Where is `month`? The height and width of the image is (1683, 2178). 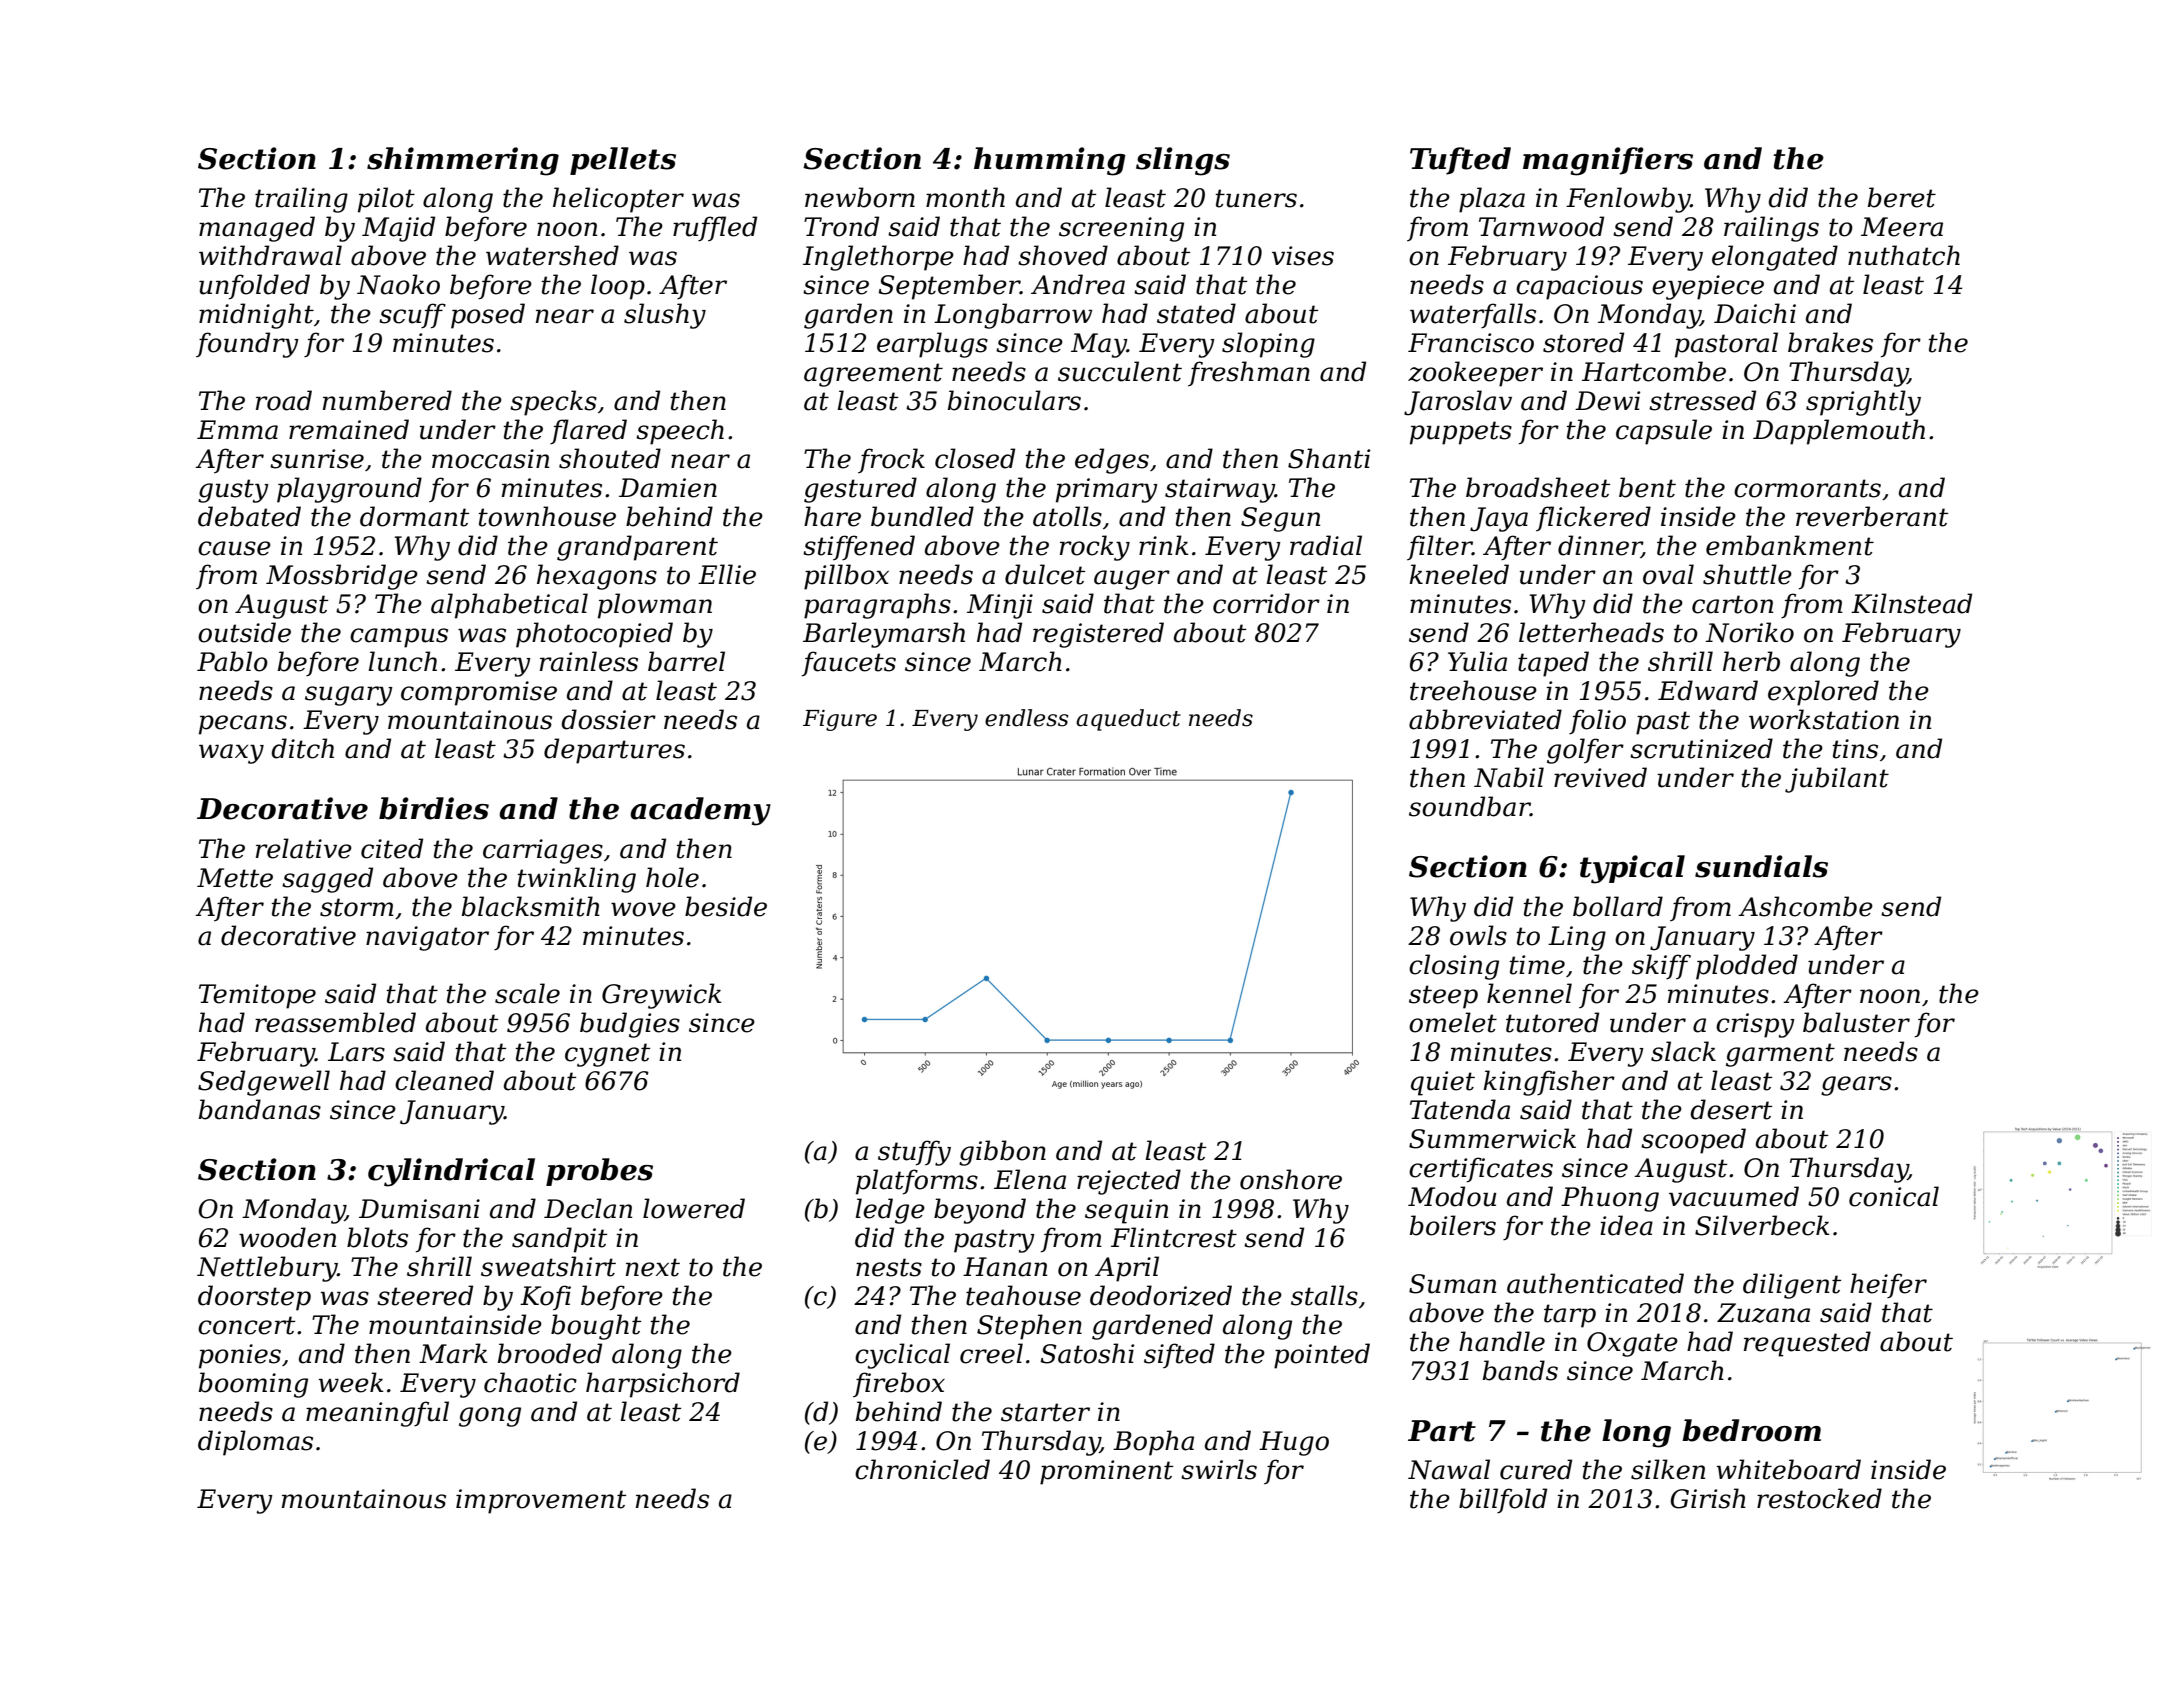 month is located at coordinates (965, 197).
